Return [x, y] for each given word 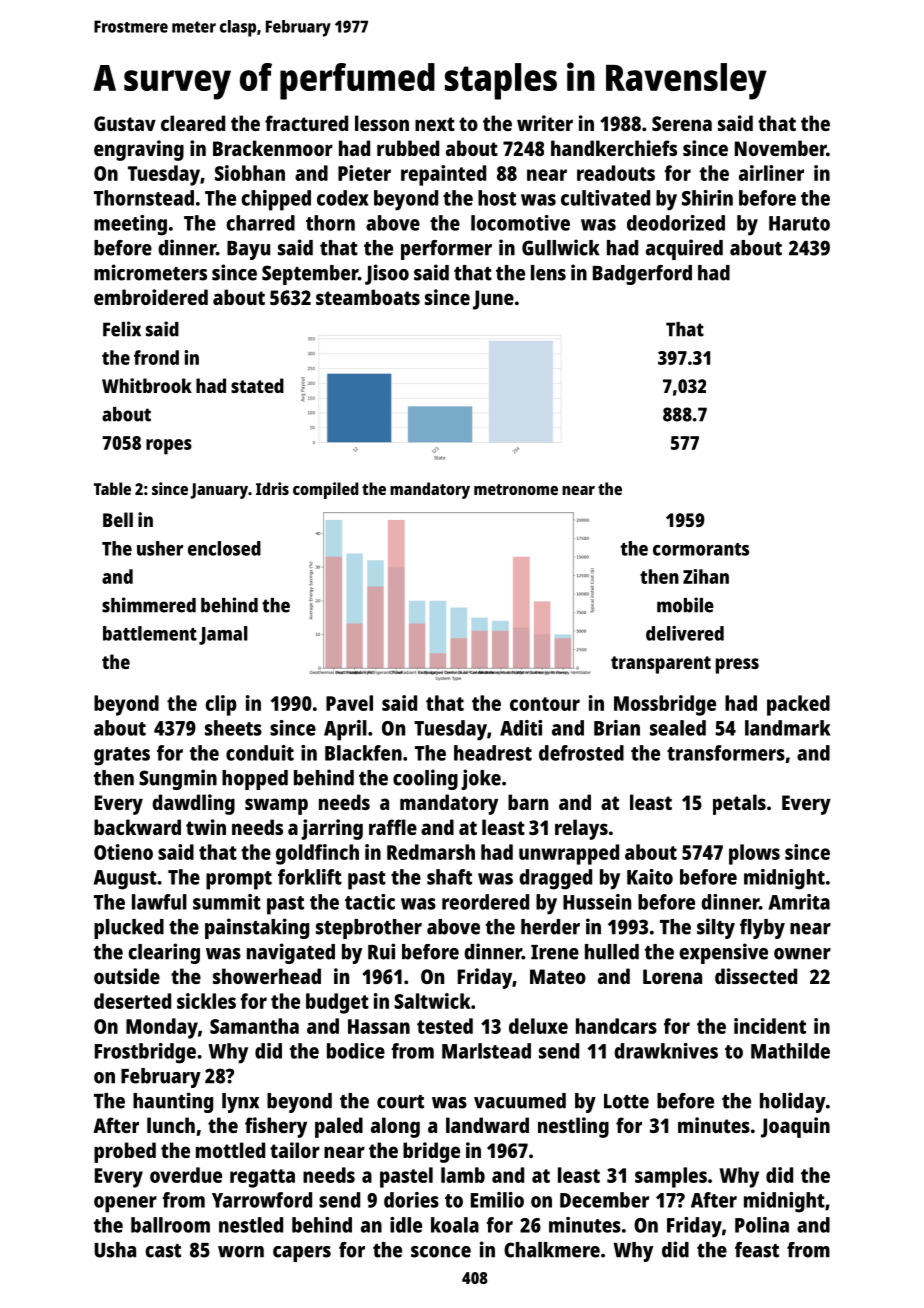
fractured [306, 123]
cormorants [701, 549]
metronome [516, 489]
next [435, 124]
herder [550, 927]
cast [163, 1251]
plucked [129, 929]
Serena [682, 123]
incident [770, 1026]
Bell [118, 519]
